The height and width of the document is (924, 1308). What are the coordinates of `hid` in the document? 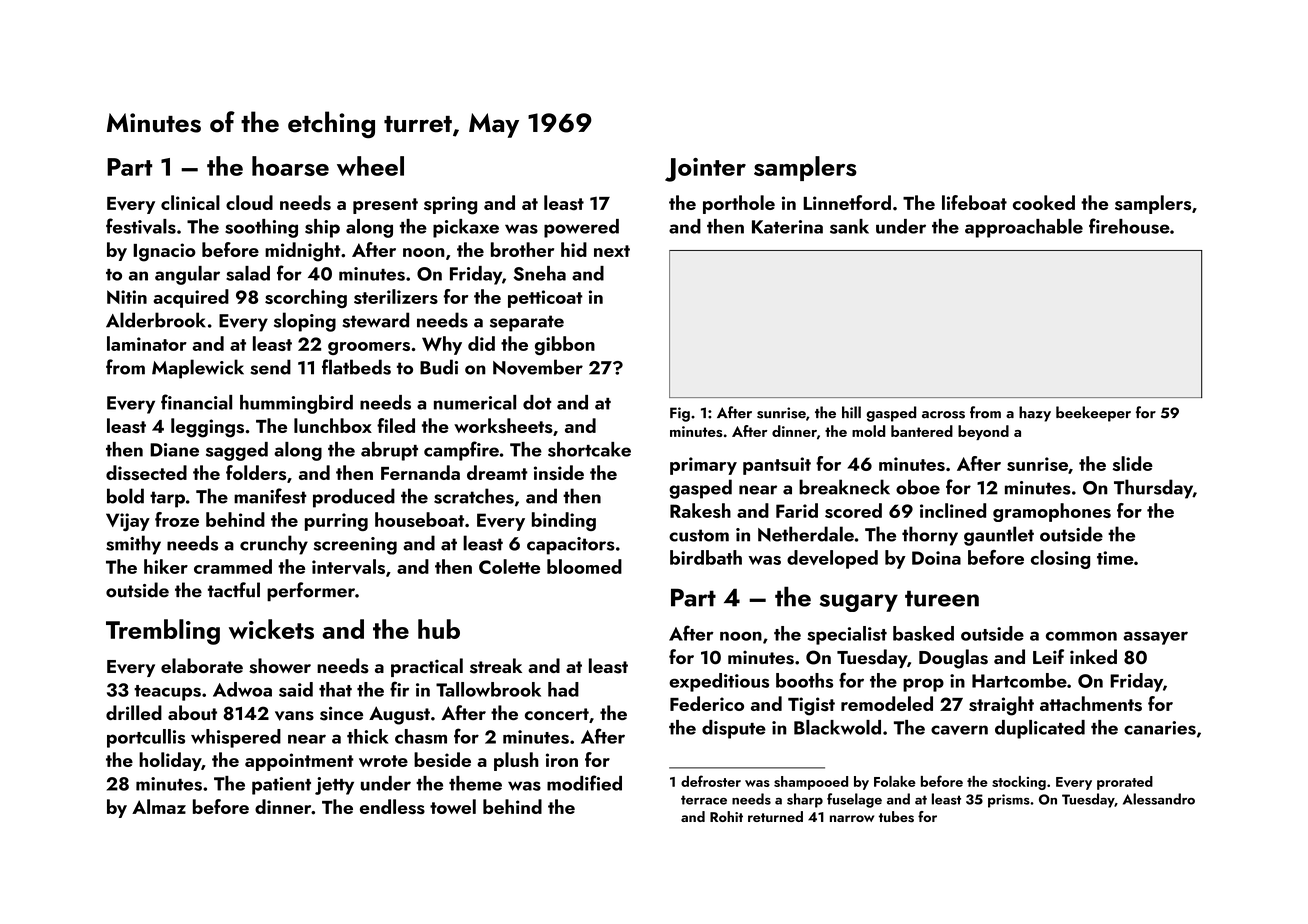 It's located at (574, 249).
